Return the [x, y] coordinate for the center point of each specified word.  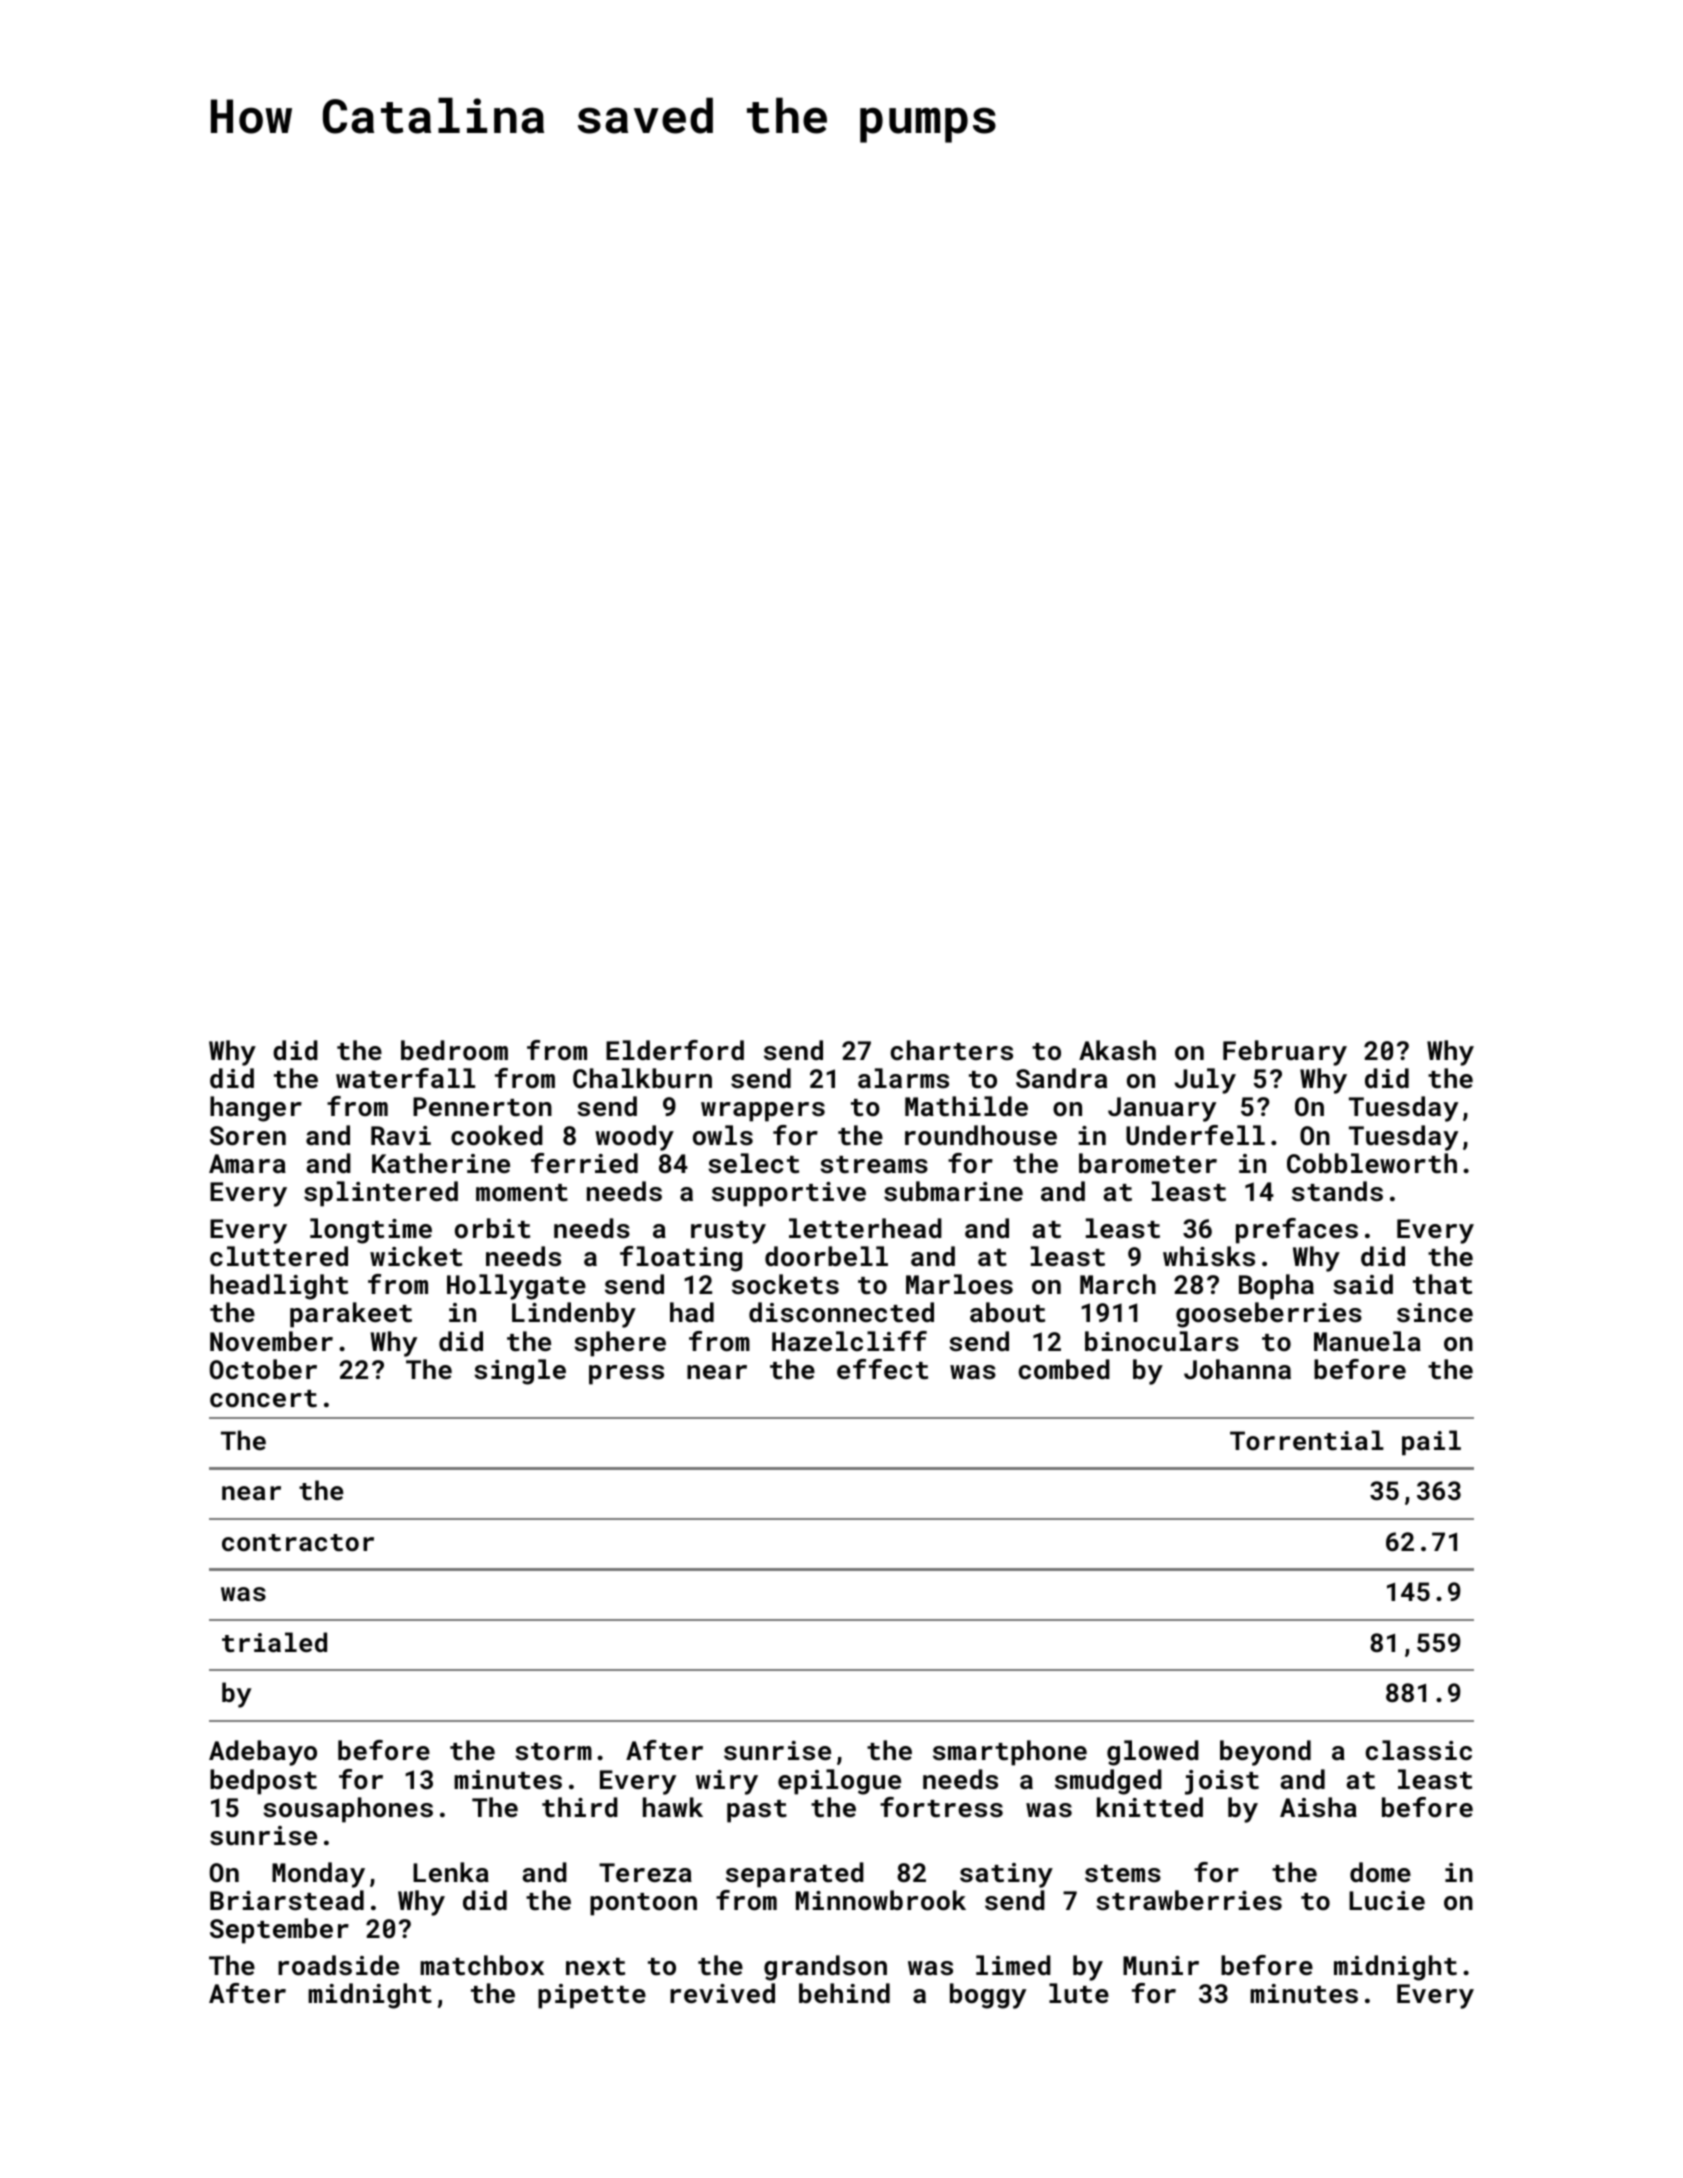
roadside [338, 1965]
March [1118, 1284]
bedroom [454, 1050]
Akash [1117, 1050]
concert [263, 1399]
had [692, 1312]
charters [952, 1050]
